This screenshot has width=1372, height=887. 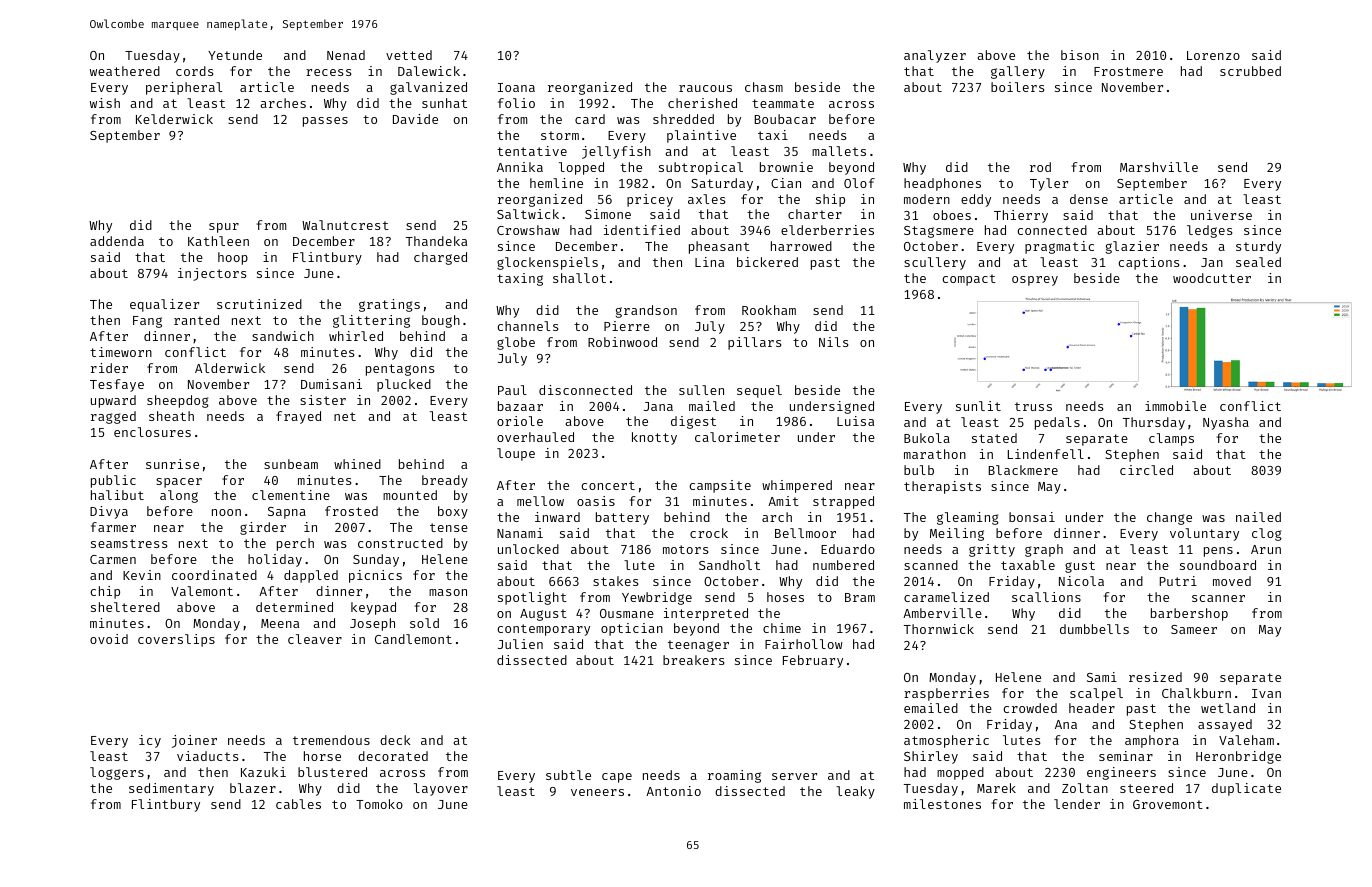 I want to click on stated, so click(x=994, y=438).
